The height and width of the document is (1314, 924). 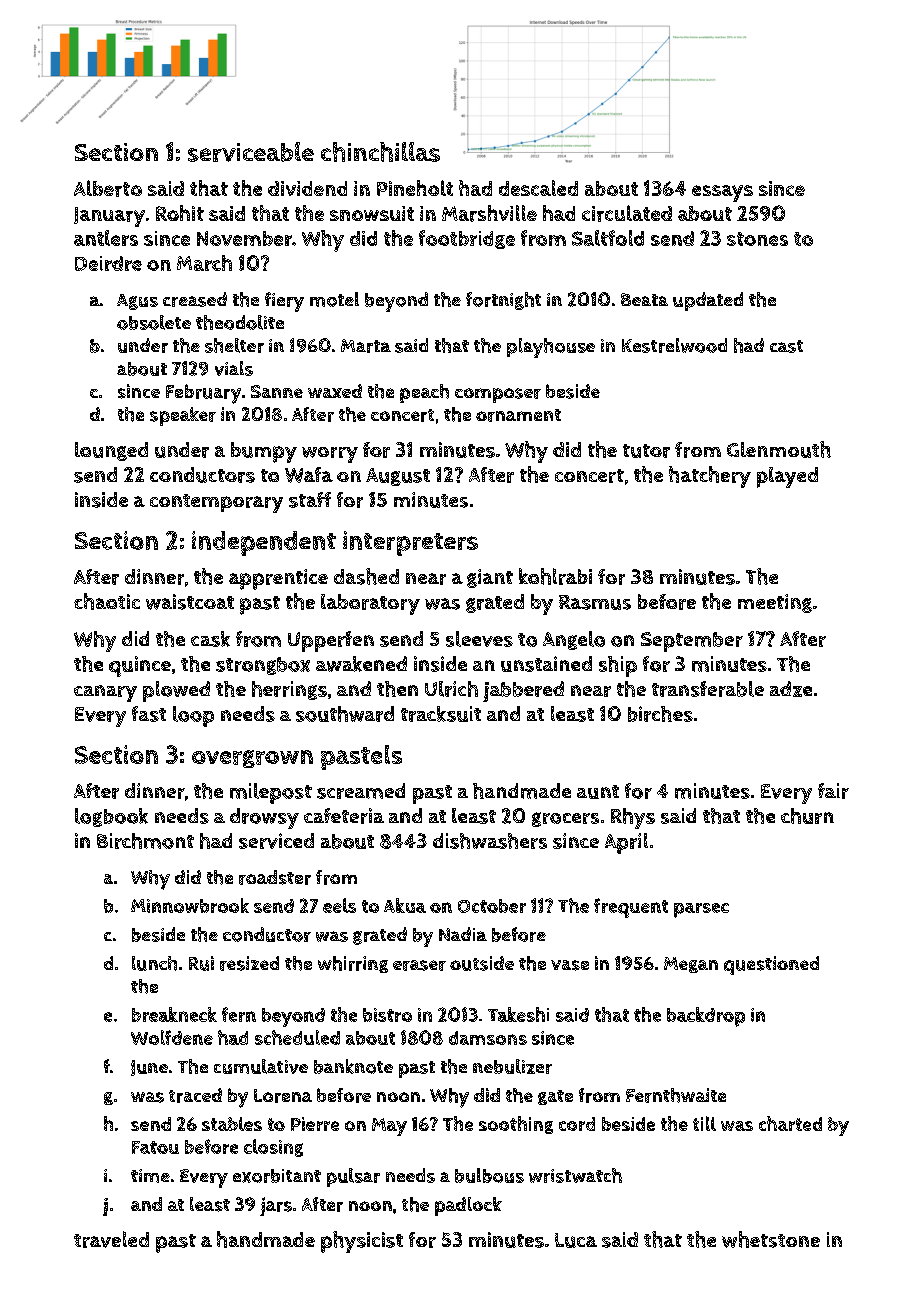 What do you see at coordinates (370, 604) in the document?
I see `laboratory` at bounding box center [370, 604].
